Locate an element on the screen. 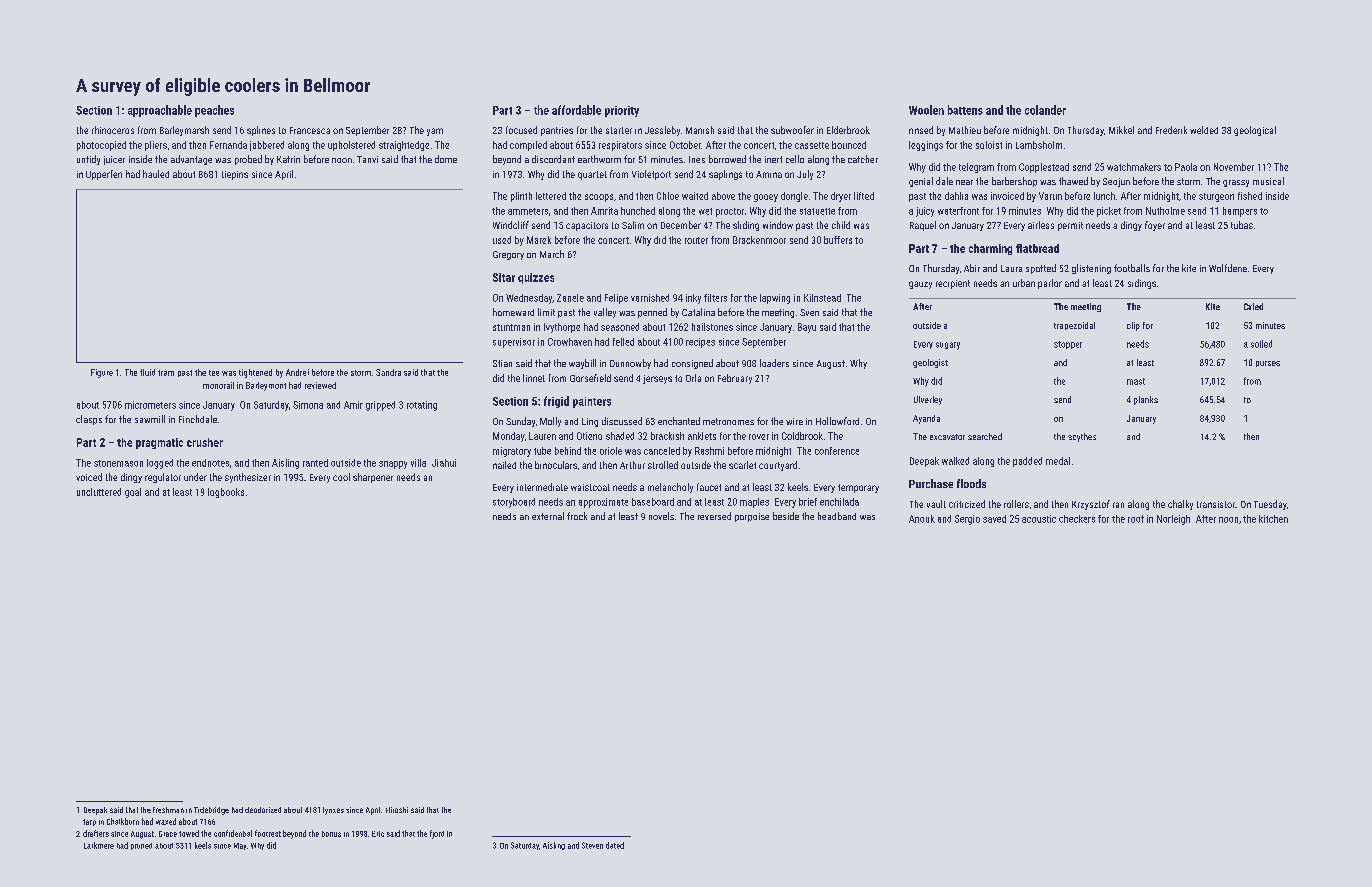 The image size is (1372, 887). Hiroshi is located at coordinates (397, 810).
